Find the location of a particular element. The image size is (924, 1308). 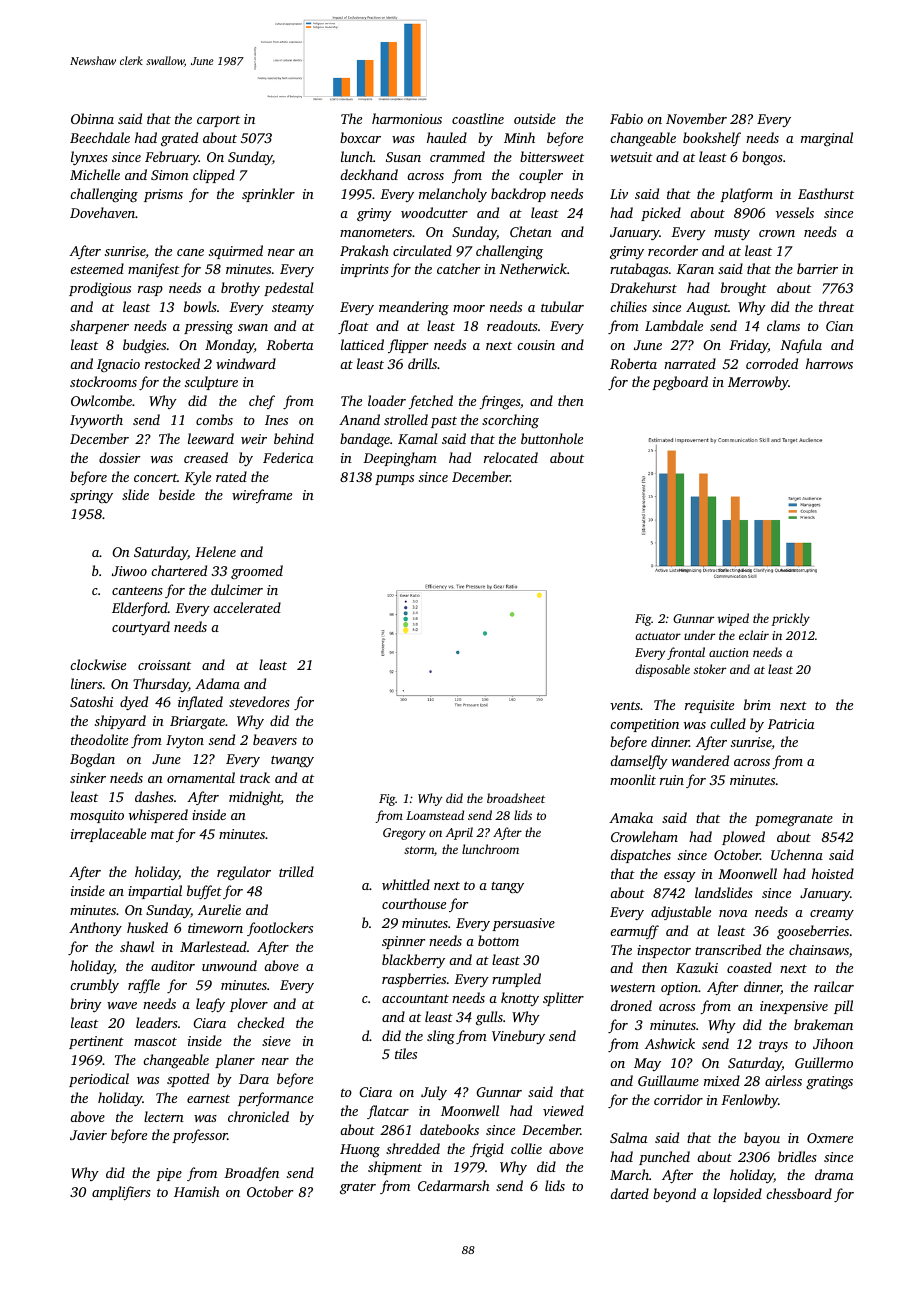

Bogdan is located at coordinates (92, 760).
